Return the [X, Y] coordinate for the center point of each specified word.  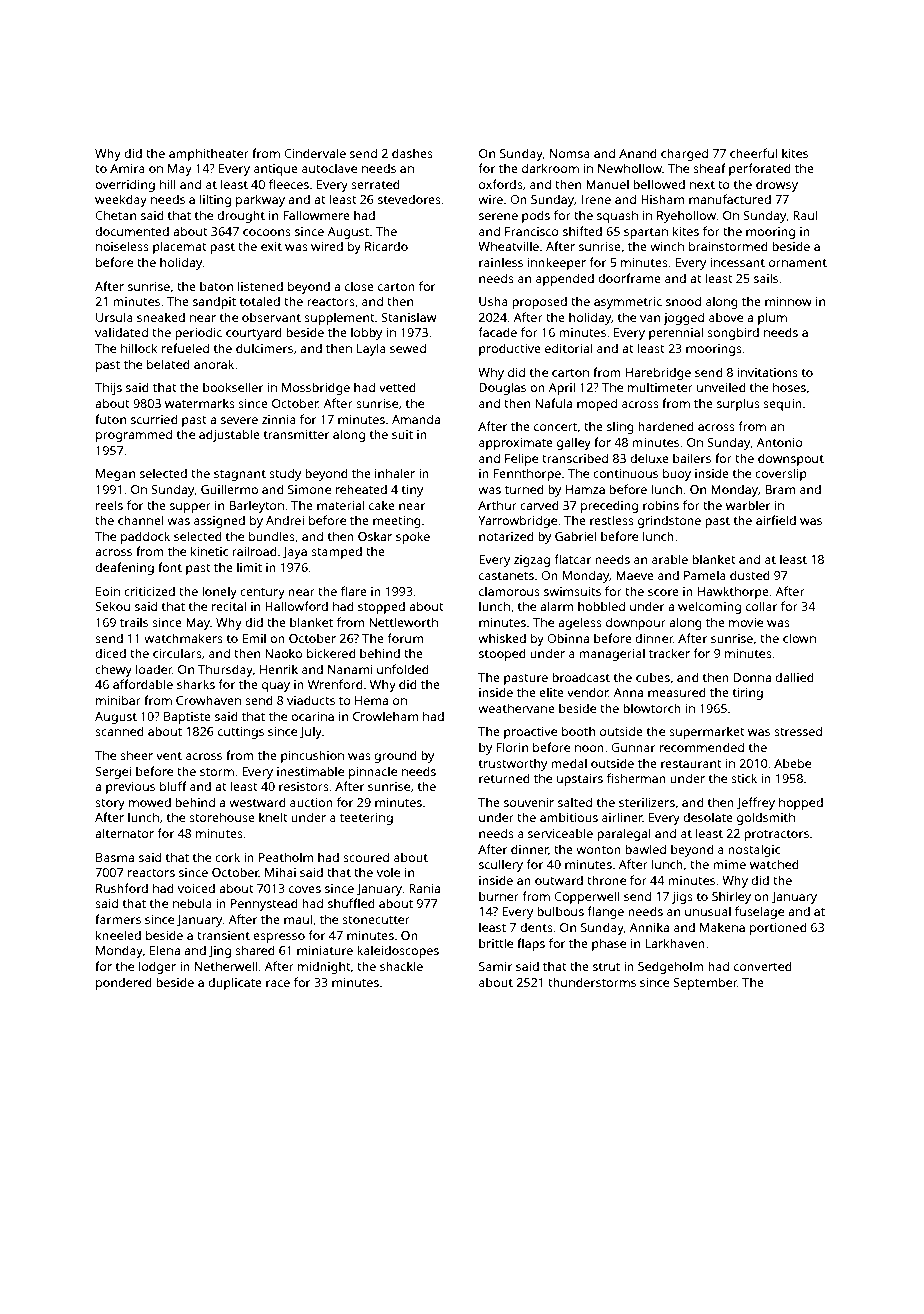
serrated [375, 184]
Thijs [108, 388]
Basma [115, 857]
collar [761, 606]
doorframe [629, 278]
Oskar [375, 536]
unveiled [721, 387]
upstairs [580, 780]
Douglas [502, 388]
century [262, 593]
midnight [324, 967]
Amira [127, 168]
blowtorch [652, 708]
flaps [531, 944]
